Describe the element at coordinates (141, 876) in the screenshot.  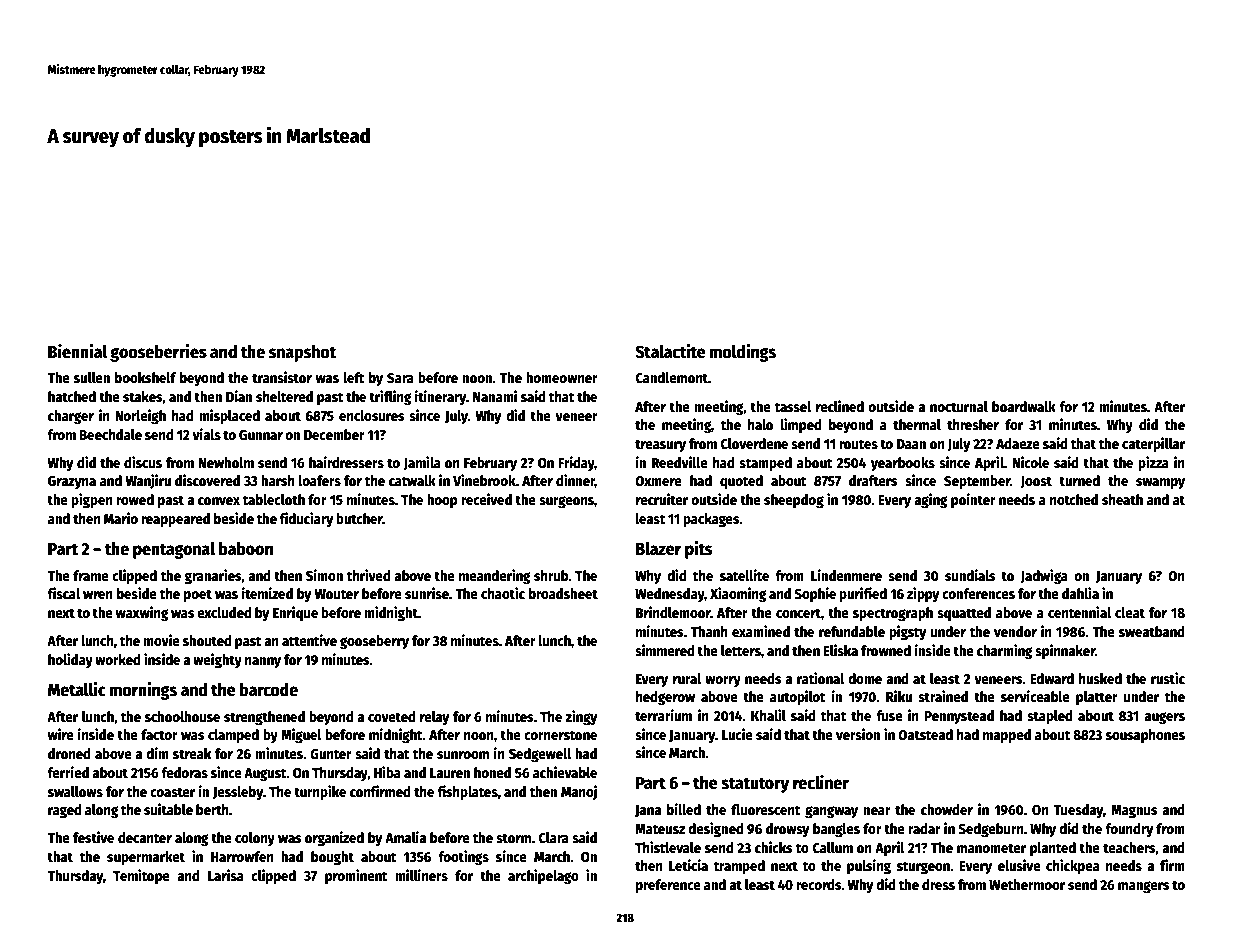
I see `Temitope` at that location.
